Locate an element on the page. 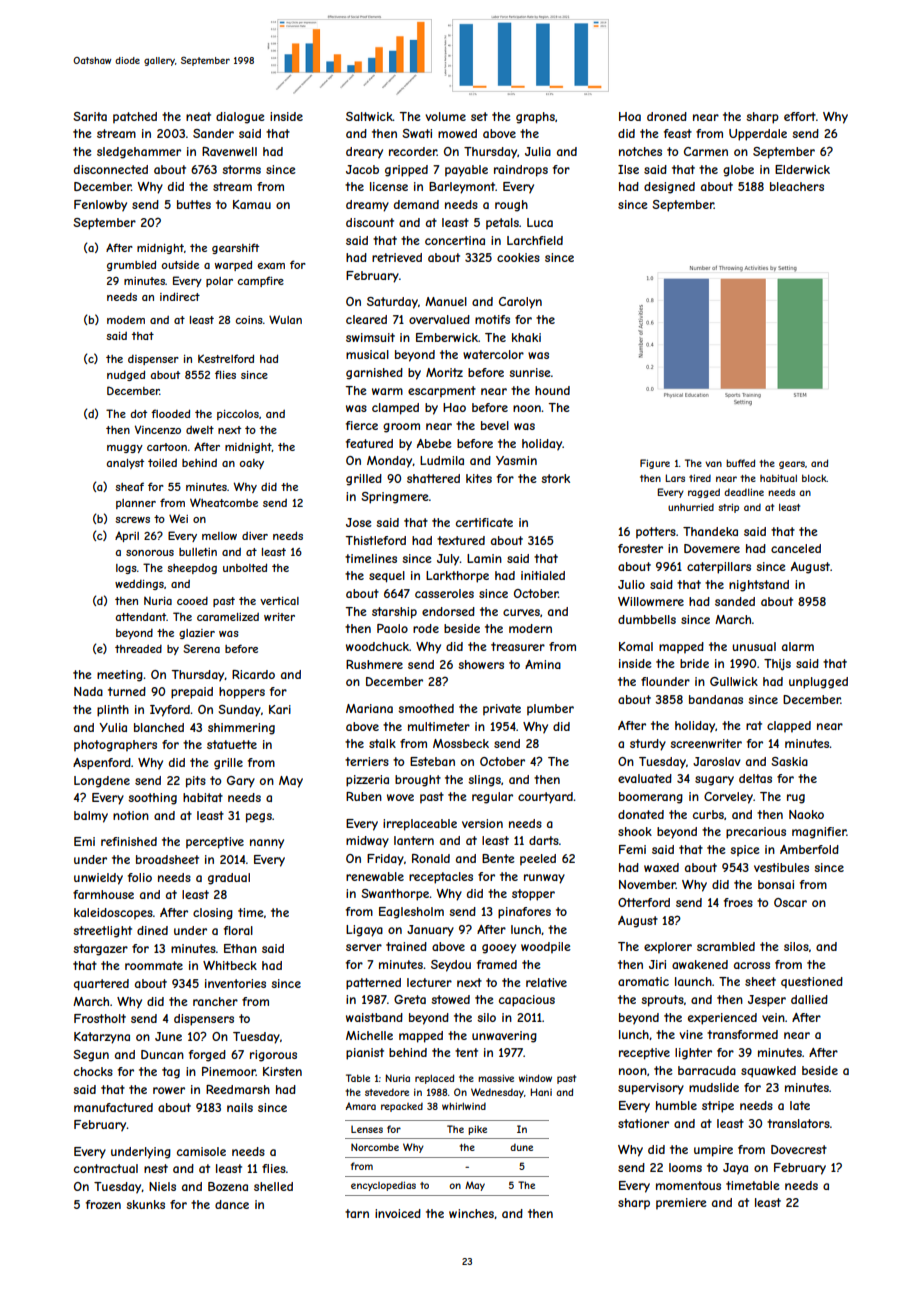  terriers is located at coordinates (367, 761).
